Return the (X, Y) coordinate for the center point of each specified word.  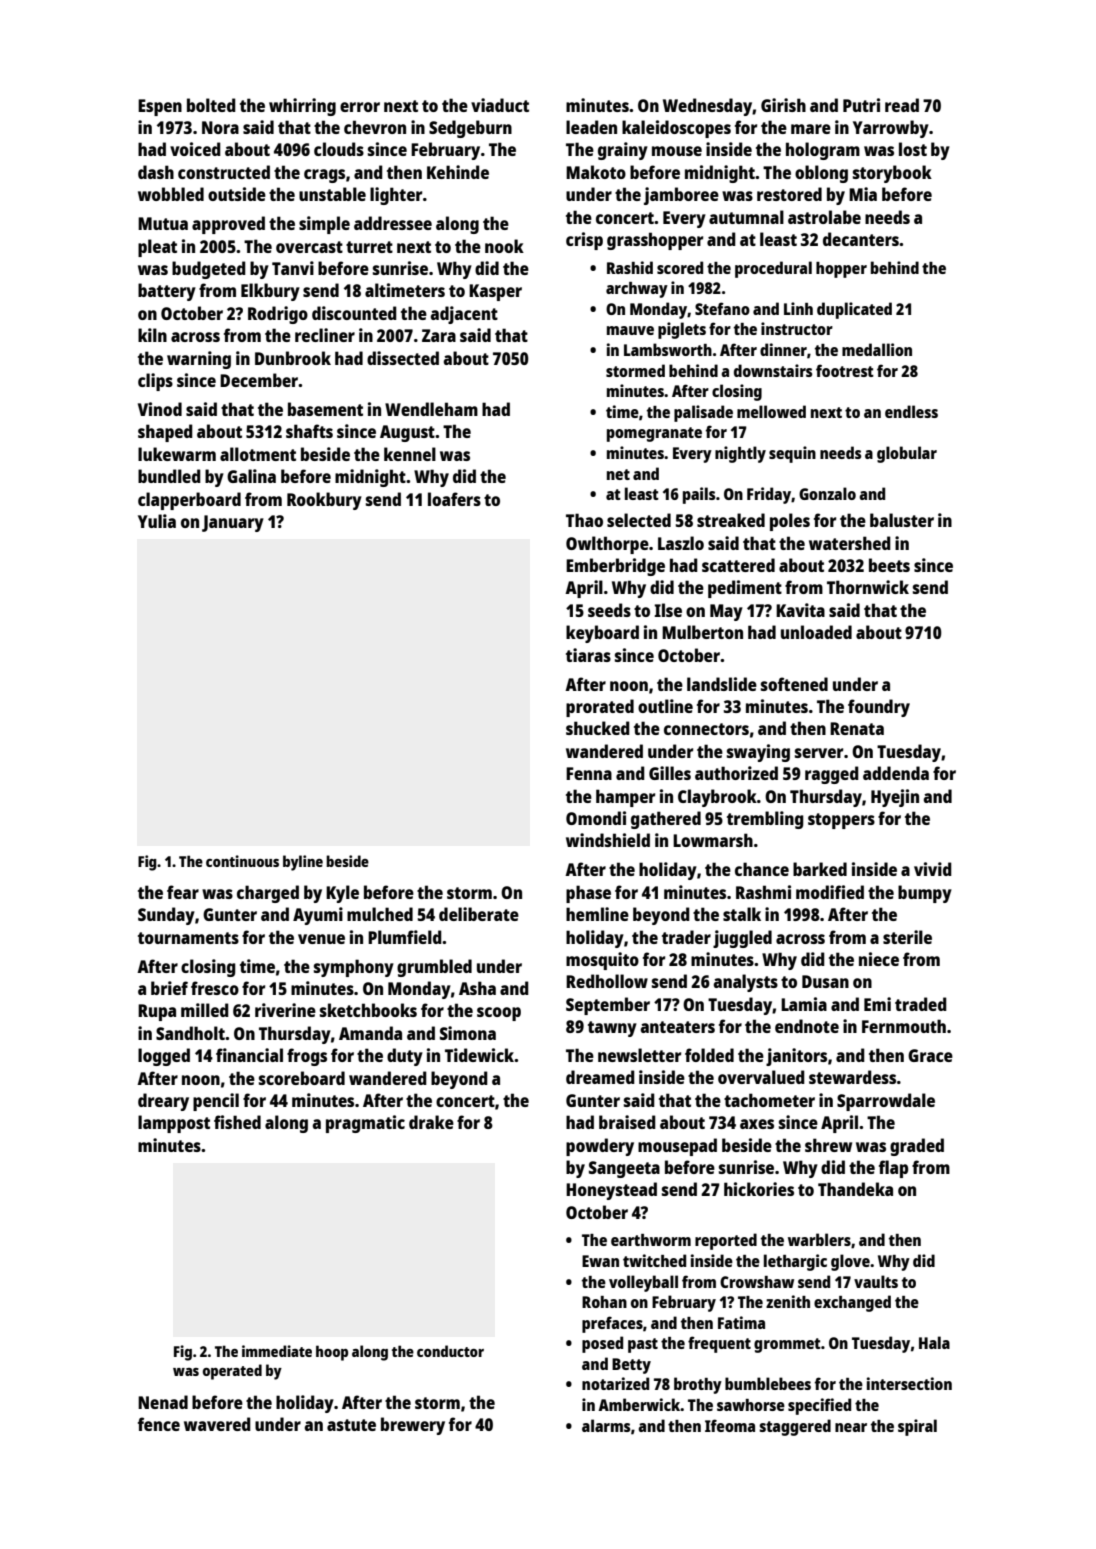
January (233, 523)
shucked (598, 728)
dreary (163, 1102)
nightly (740, 454)
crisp (584, 241)
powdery (600, 1147)
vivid (933, 869)
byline (303, 863)
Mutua (163, 223)
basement (325, 409)
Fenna (589, 773)
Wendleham (431, 409)
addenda (896, 773)
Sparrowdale (886, 1102)
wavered (217, 1424)
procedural (773, 269)
